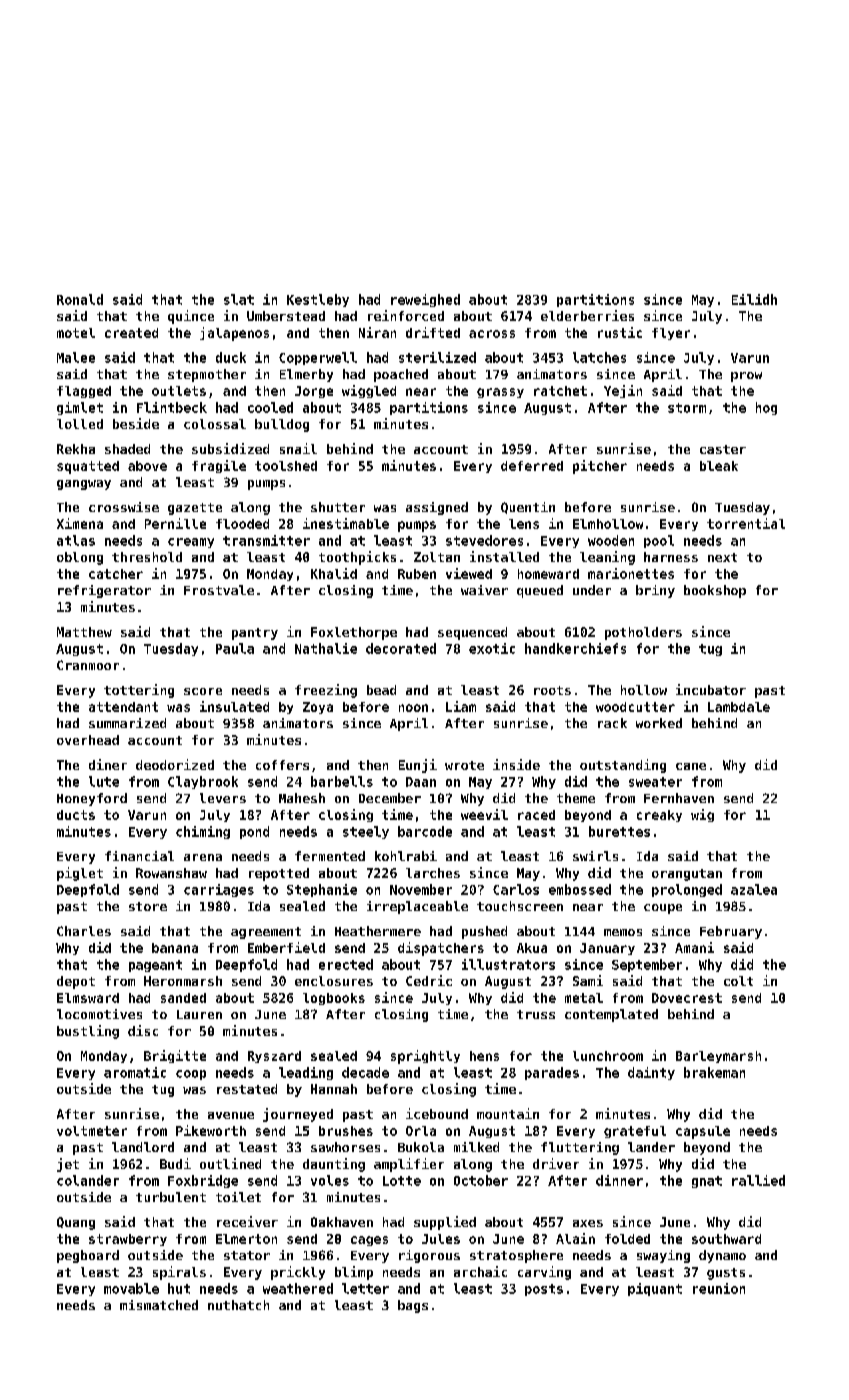  What do you see at coordinates (354, 633) in the screenshot?
I see `Foxlethorpe` at bounding box center [354, 633].
